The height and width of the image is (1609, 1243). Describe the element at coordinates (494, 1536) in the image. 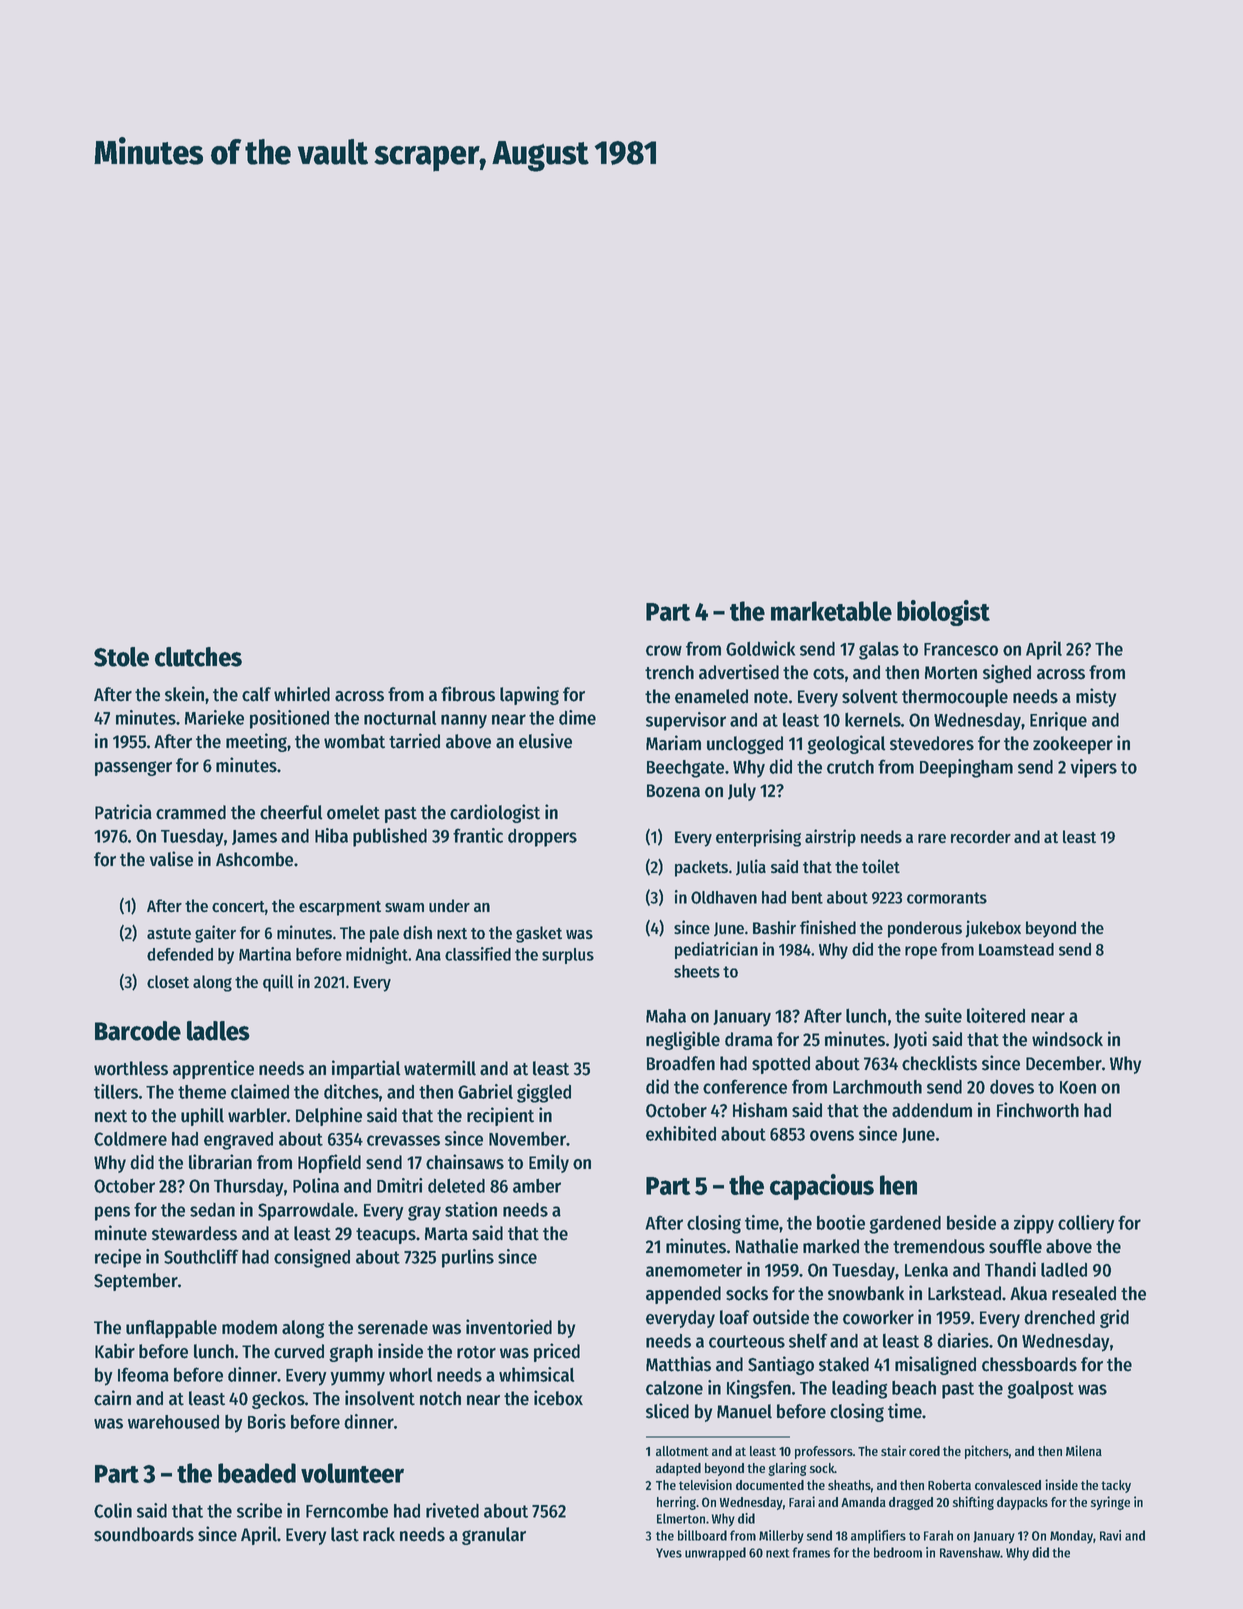

I see `granular` at that location.
